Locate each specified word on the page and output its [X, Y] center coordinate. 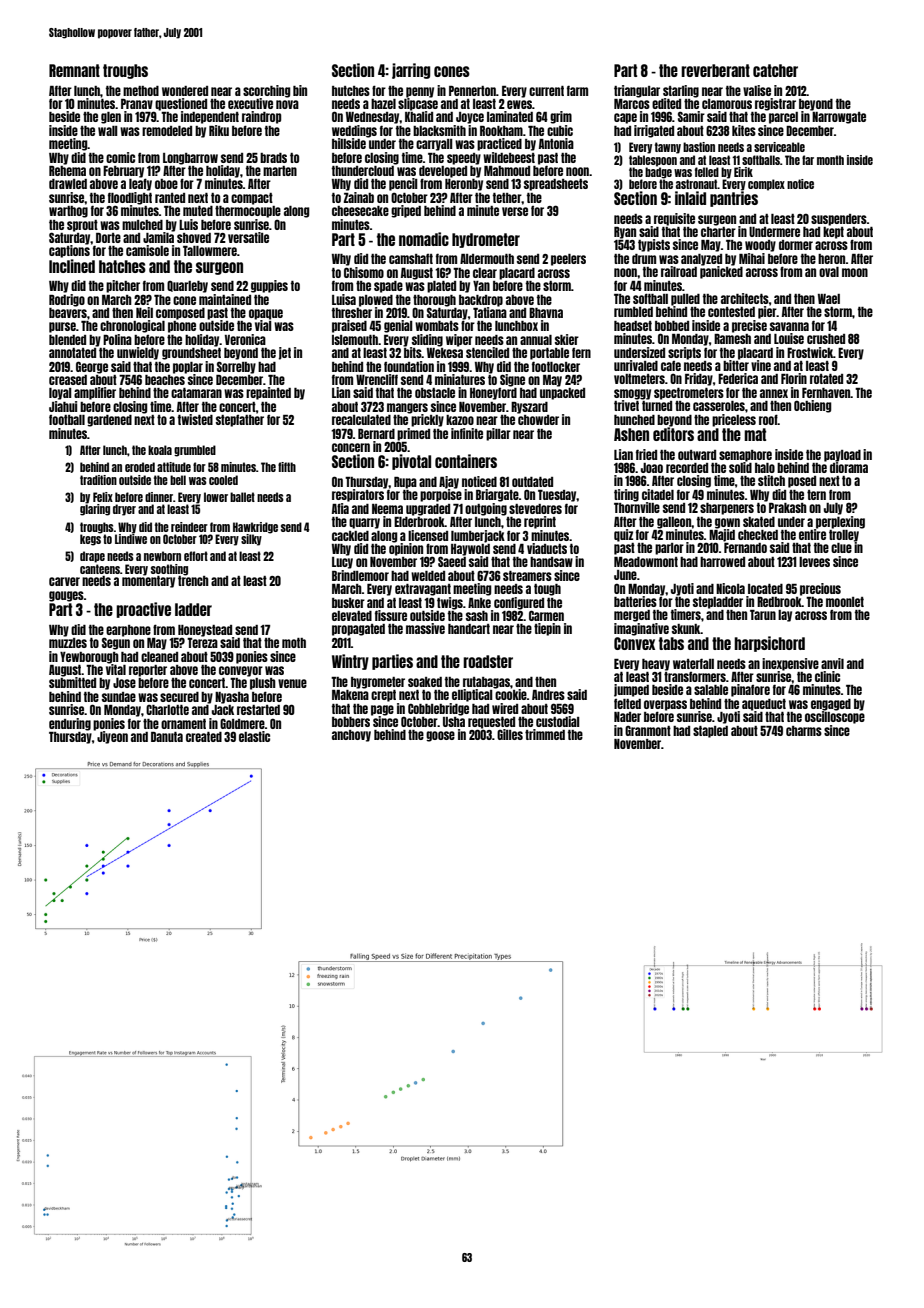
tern [816, 495]
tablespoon [653, 161]
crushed [826, 339]
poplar [188, 368]
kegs [90, 540]
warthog [68, 212]
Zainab [359, 197]
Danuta [167, 737]
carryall [434, 145]
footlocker [556, 366]
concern [351, 447]
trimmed [545, 734]
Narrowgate [839, 118]
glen [111, 118]
